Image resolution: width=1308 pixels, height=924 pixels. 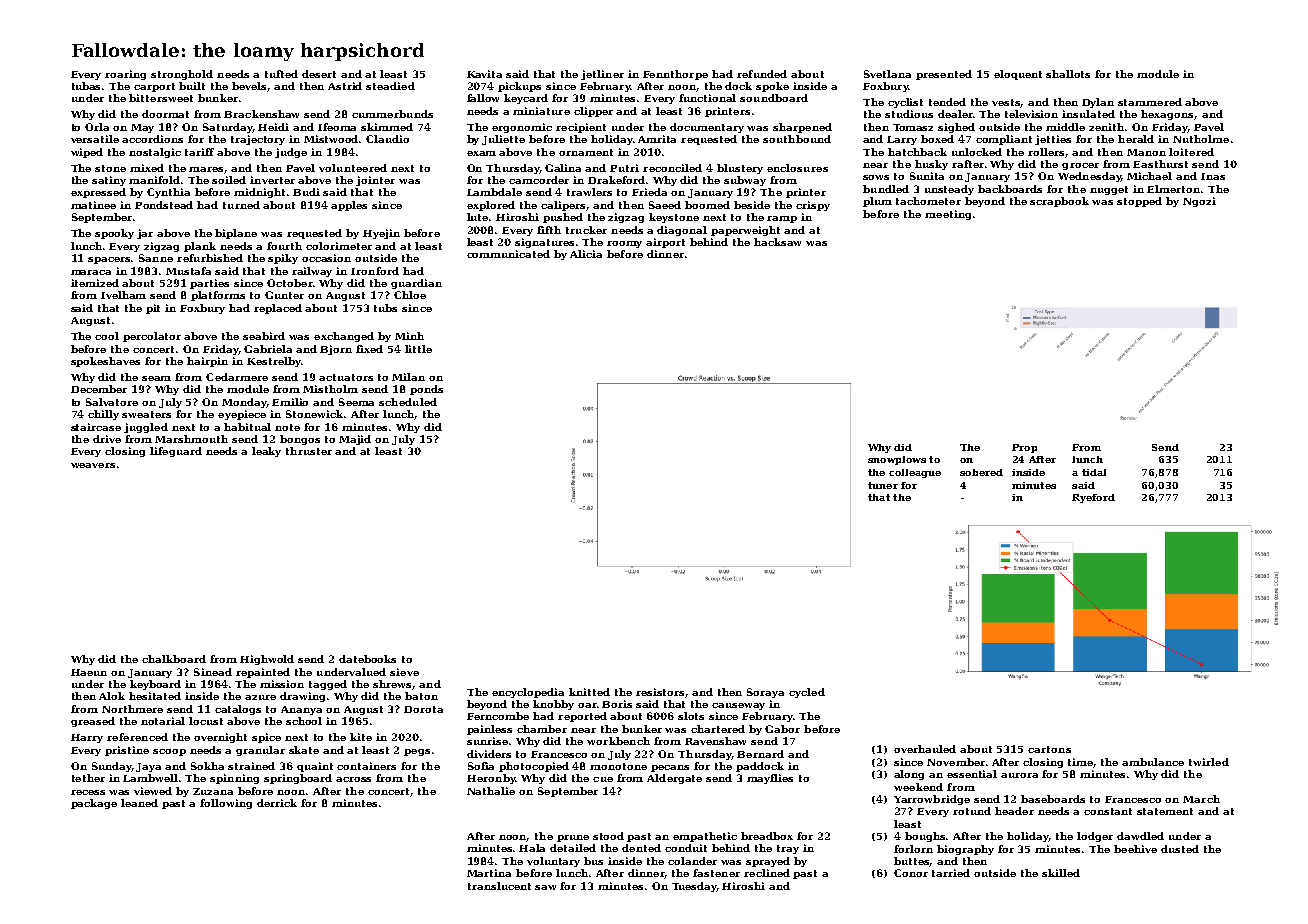 What do you see at coordinates (1140, 836) in the page?
I see `dawdled` at bounding box center [1140, 836].
